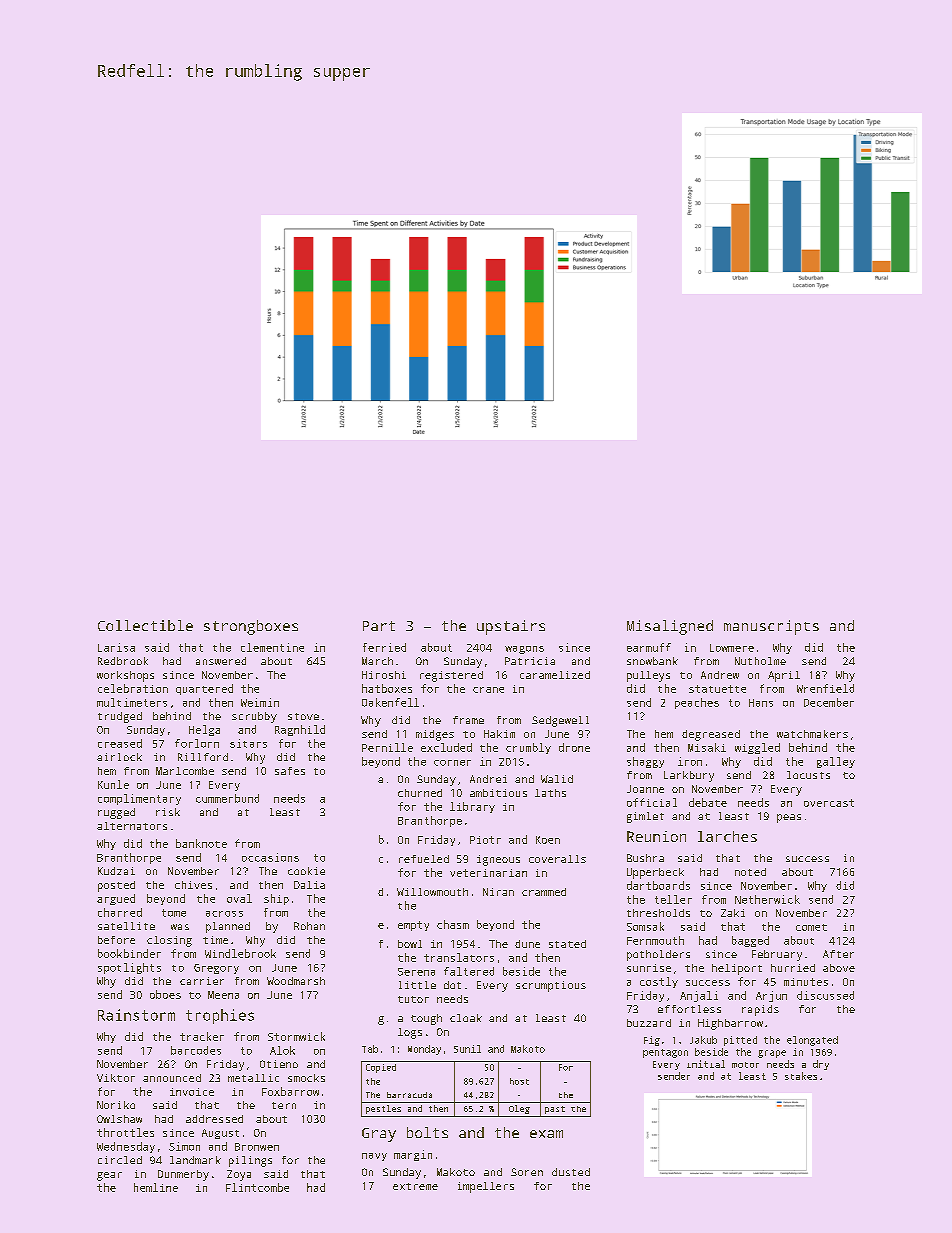 The width and height of the screenshot is (952, 1233). I want to click on dusted, so click(571, 1172).
